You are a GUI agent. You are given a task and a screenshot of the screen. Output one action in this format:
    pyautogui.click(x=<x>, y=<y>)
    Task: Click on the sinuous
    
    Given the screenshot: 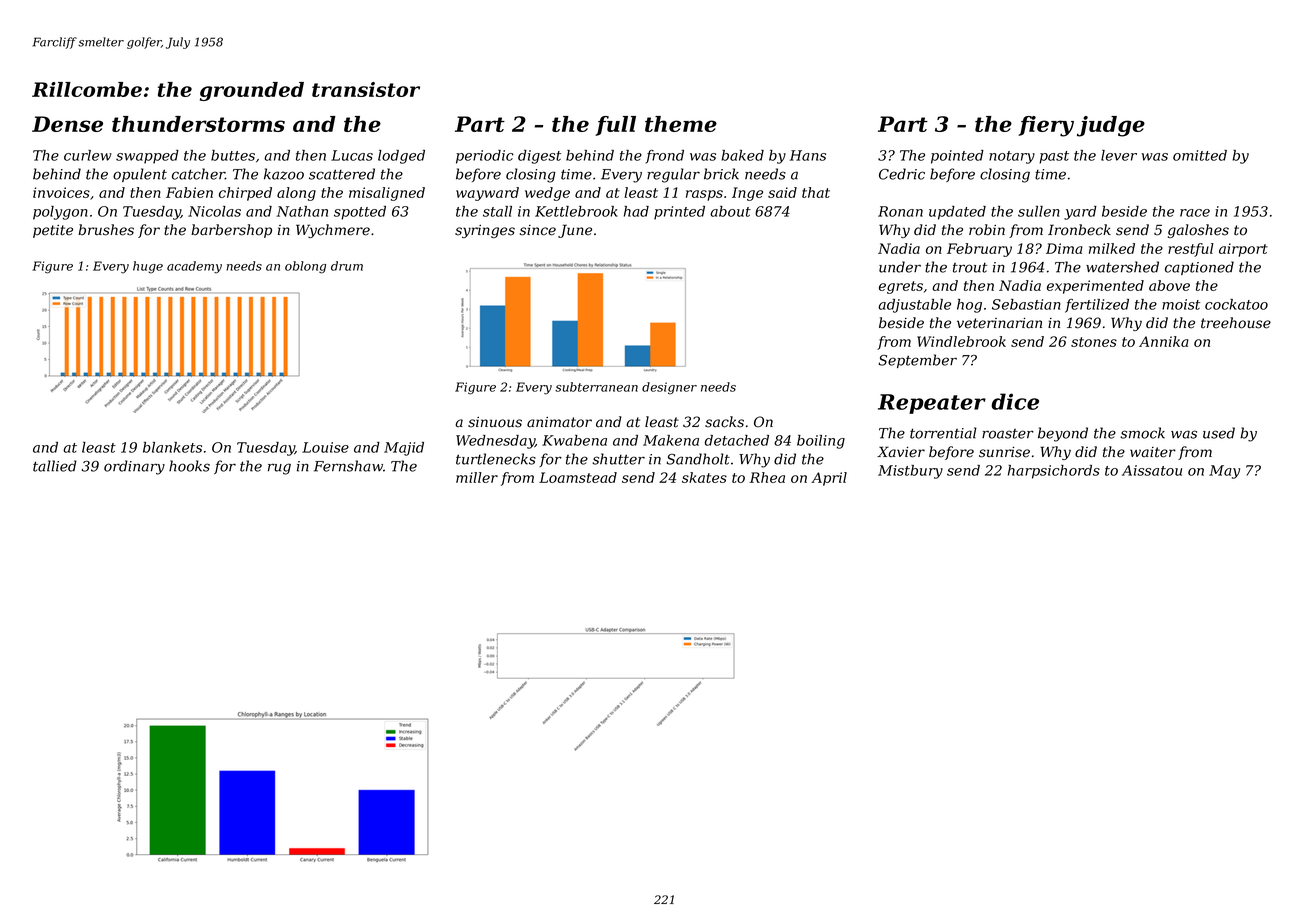 What is the action you would take?
    pyautogui.click(x=495, y=422)
